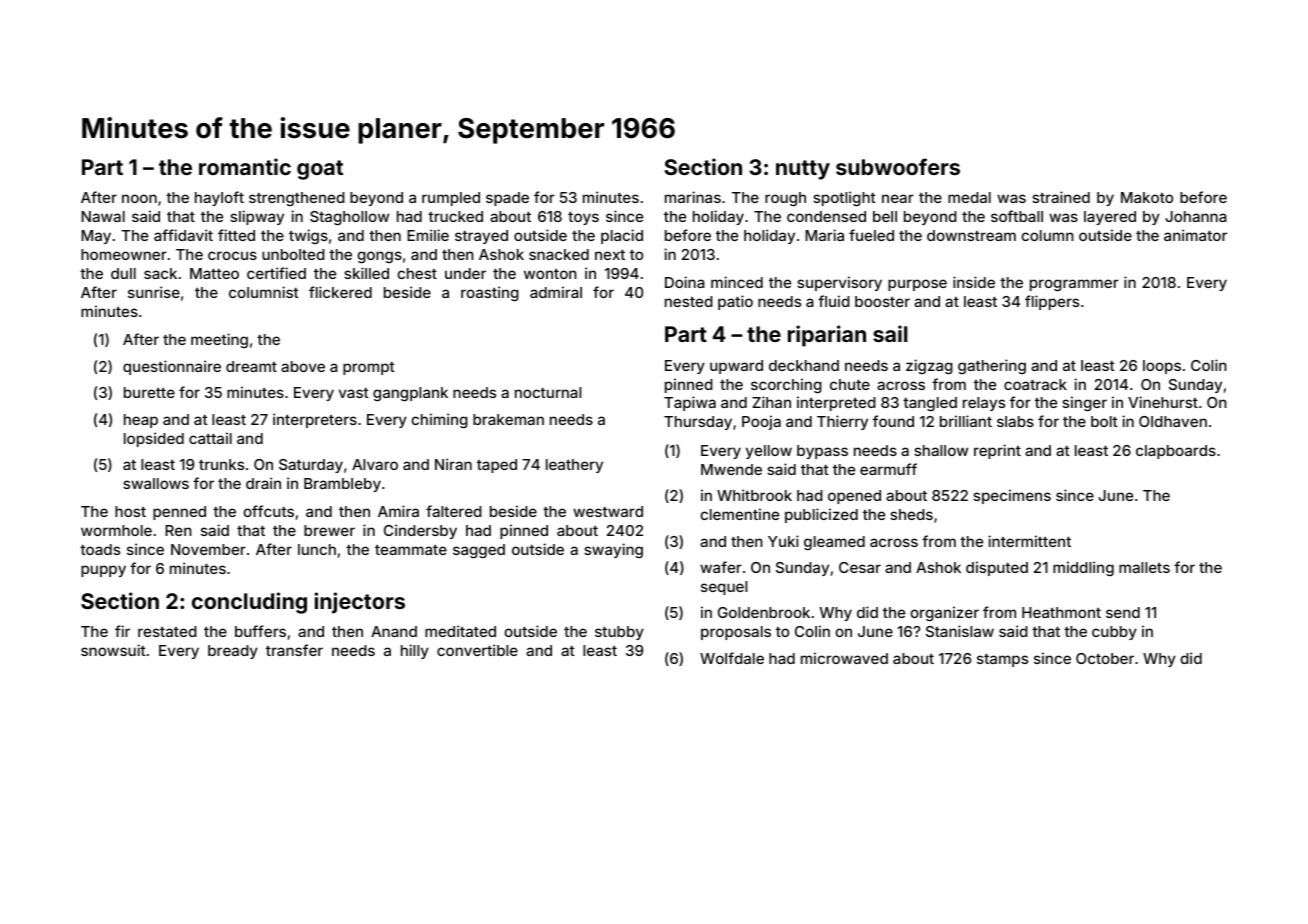 The image size is (1308, 924). I want to click on hilly, so click(415, 651).
